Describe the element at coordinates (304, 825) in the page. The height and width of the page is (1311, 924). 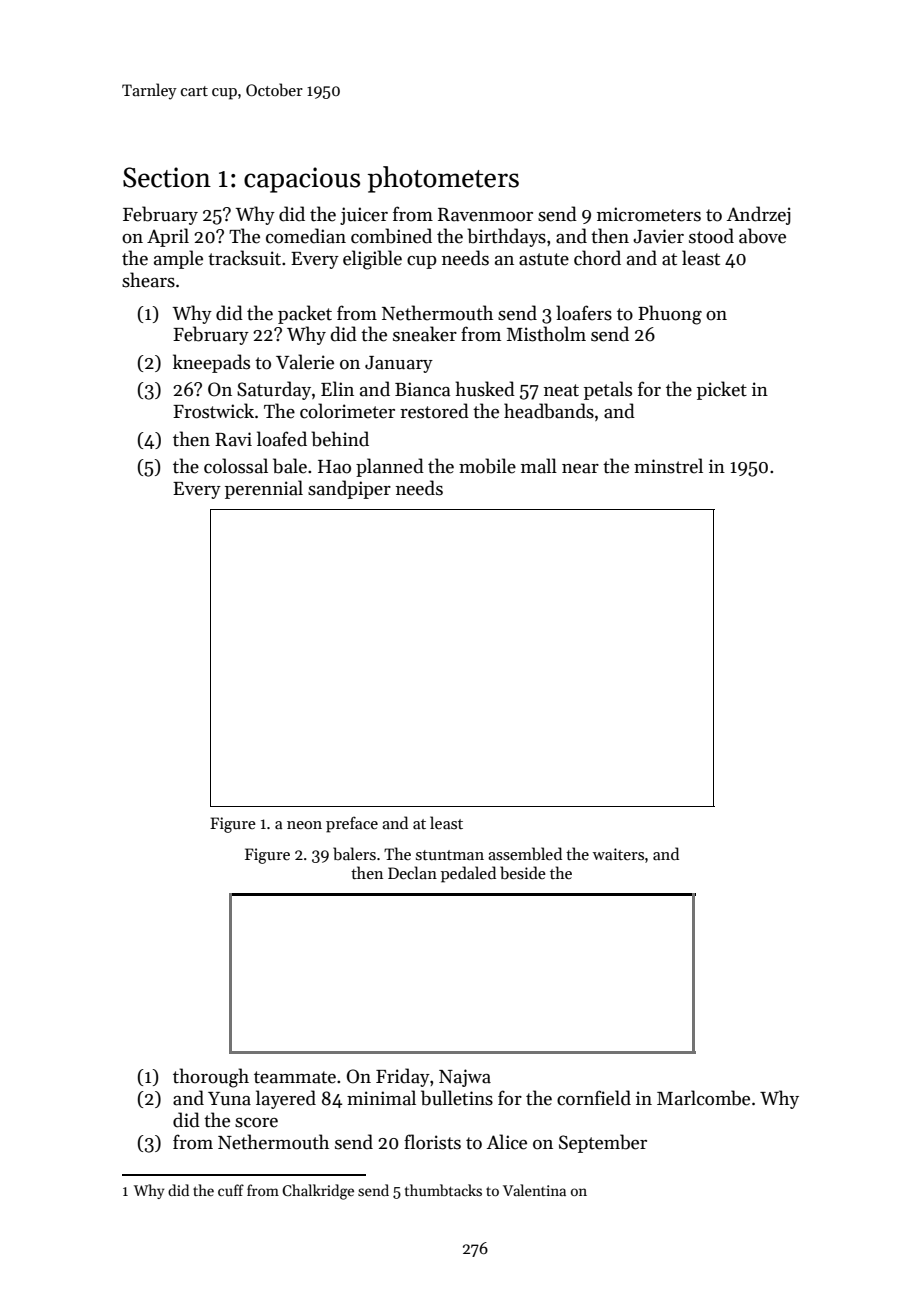
I see `neon` at that location.
